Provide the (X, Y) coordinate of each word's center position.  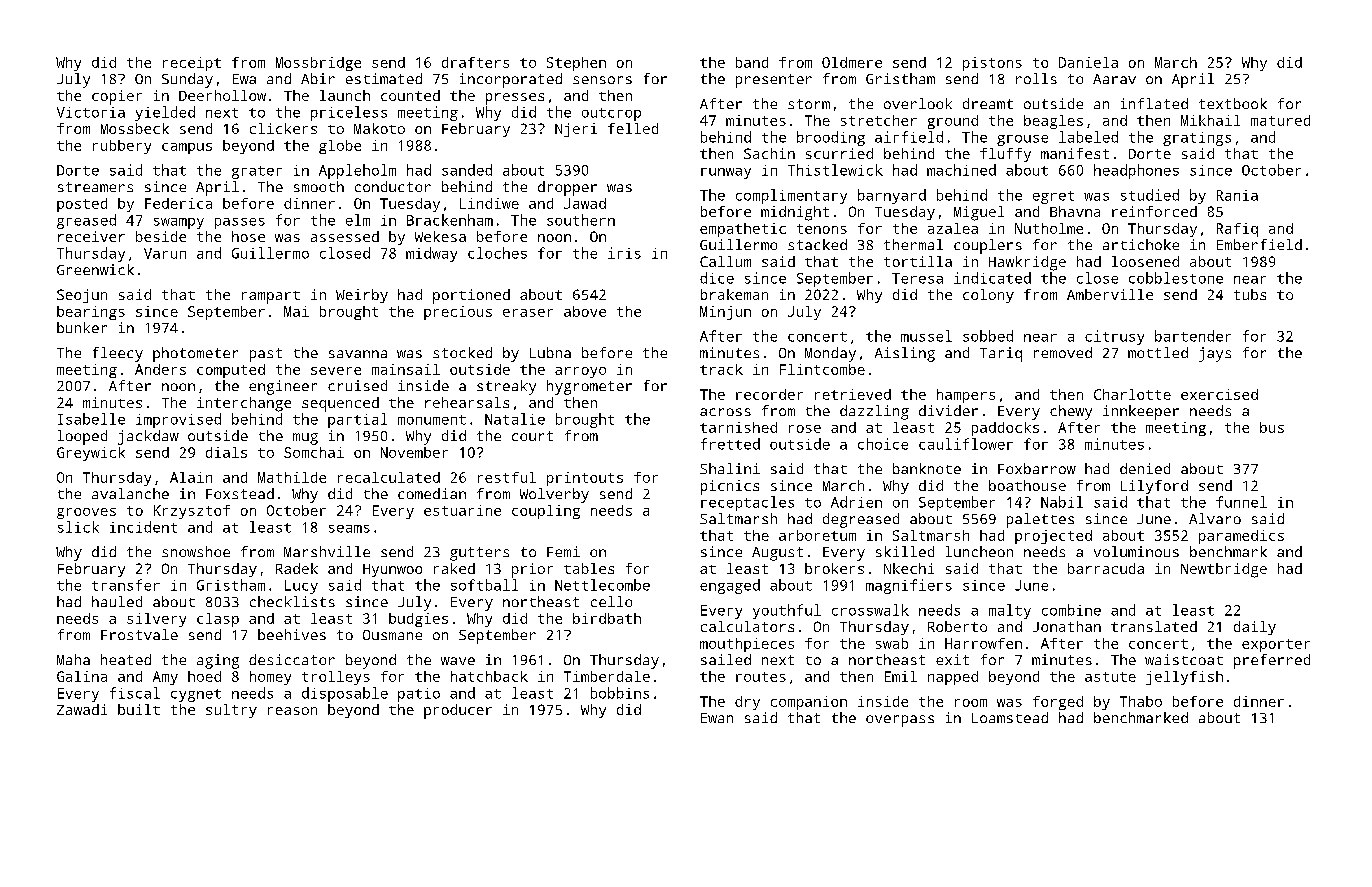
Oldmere (852, 62)
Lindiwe (489, 203)
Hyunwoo (392, 570)
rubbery (122, 147)
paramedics (1241, 537)
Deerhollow (222, 95)
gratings (1197, 139)
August (777, 554)
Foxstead (240, 493)
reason (292, 711)
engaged (730, 586)
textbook (1233, 103)
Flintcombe (822, 369)
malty (1010, 611)
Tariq (1001, 354)
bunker (82, 327)
